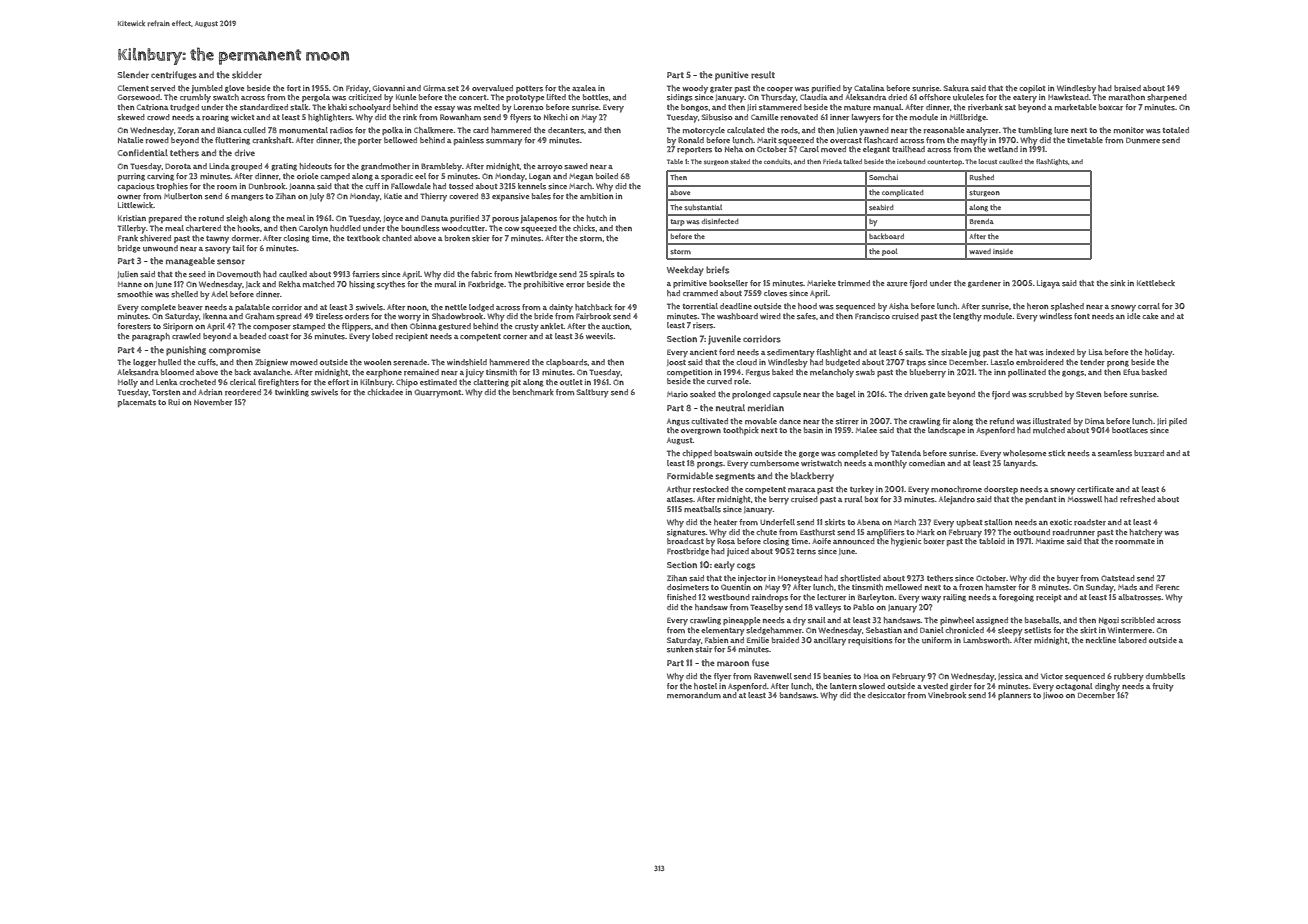  What do you see at coordinates (316, 98) in the document?
I see `pergola` at bounding box center [316, 98].
